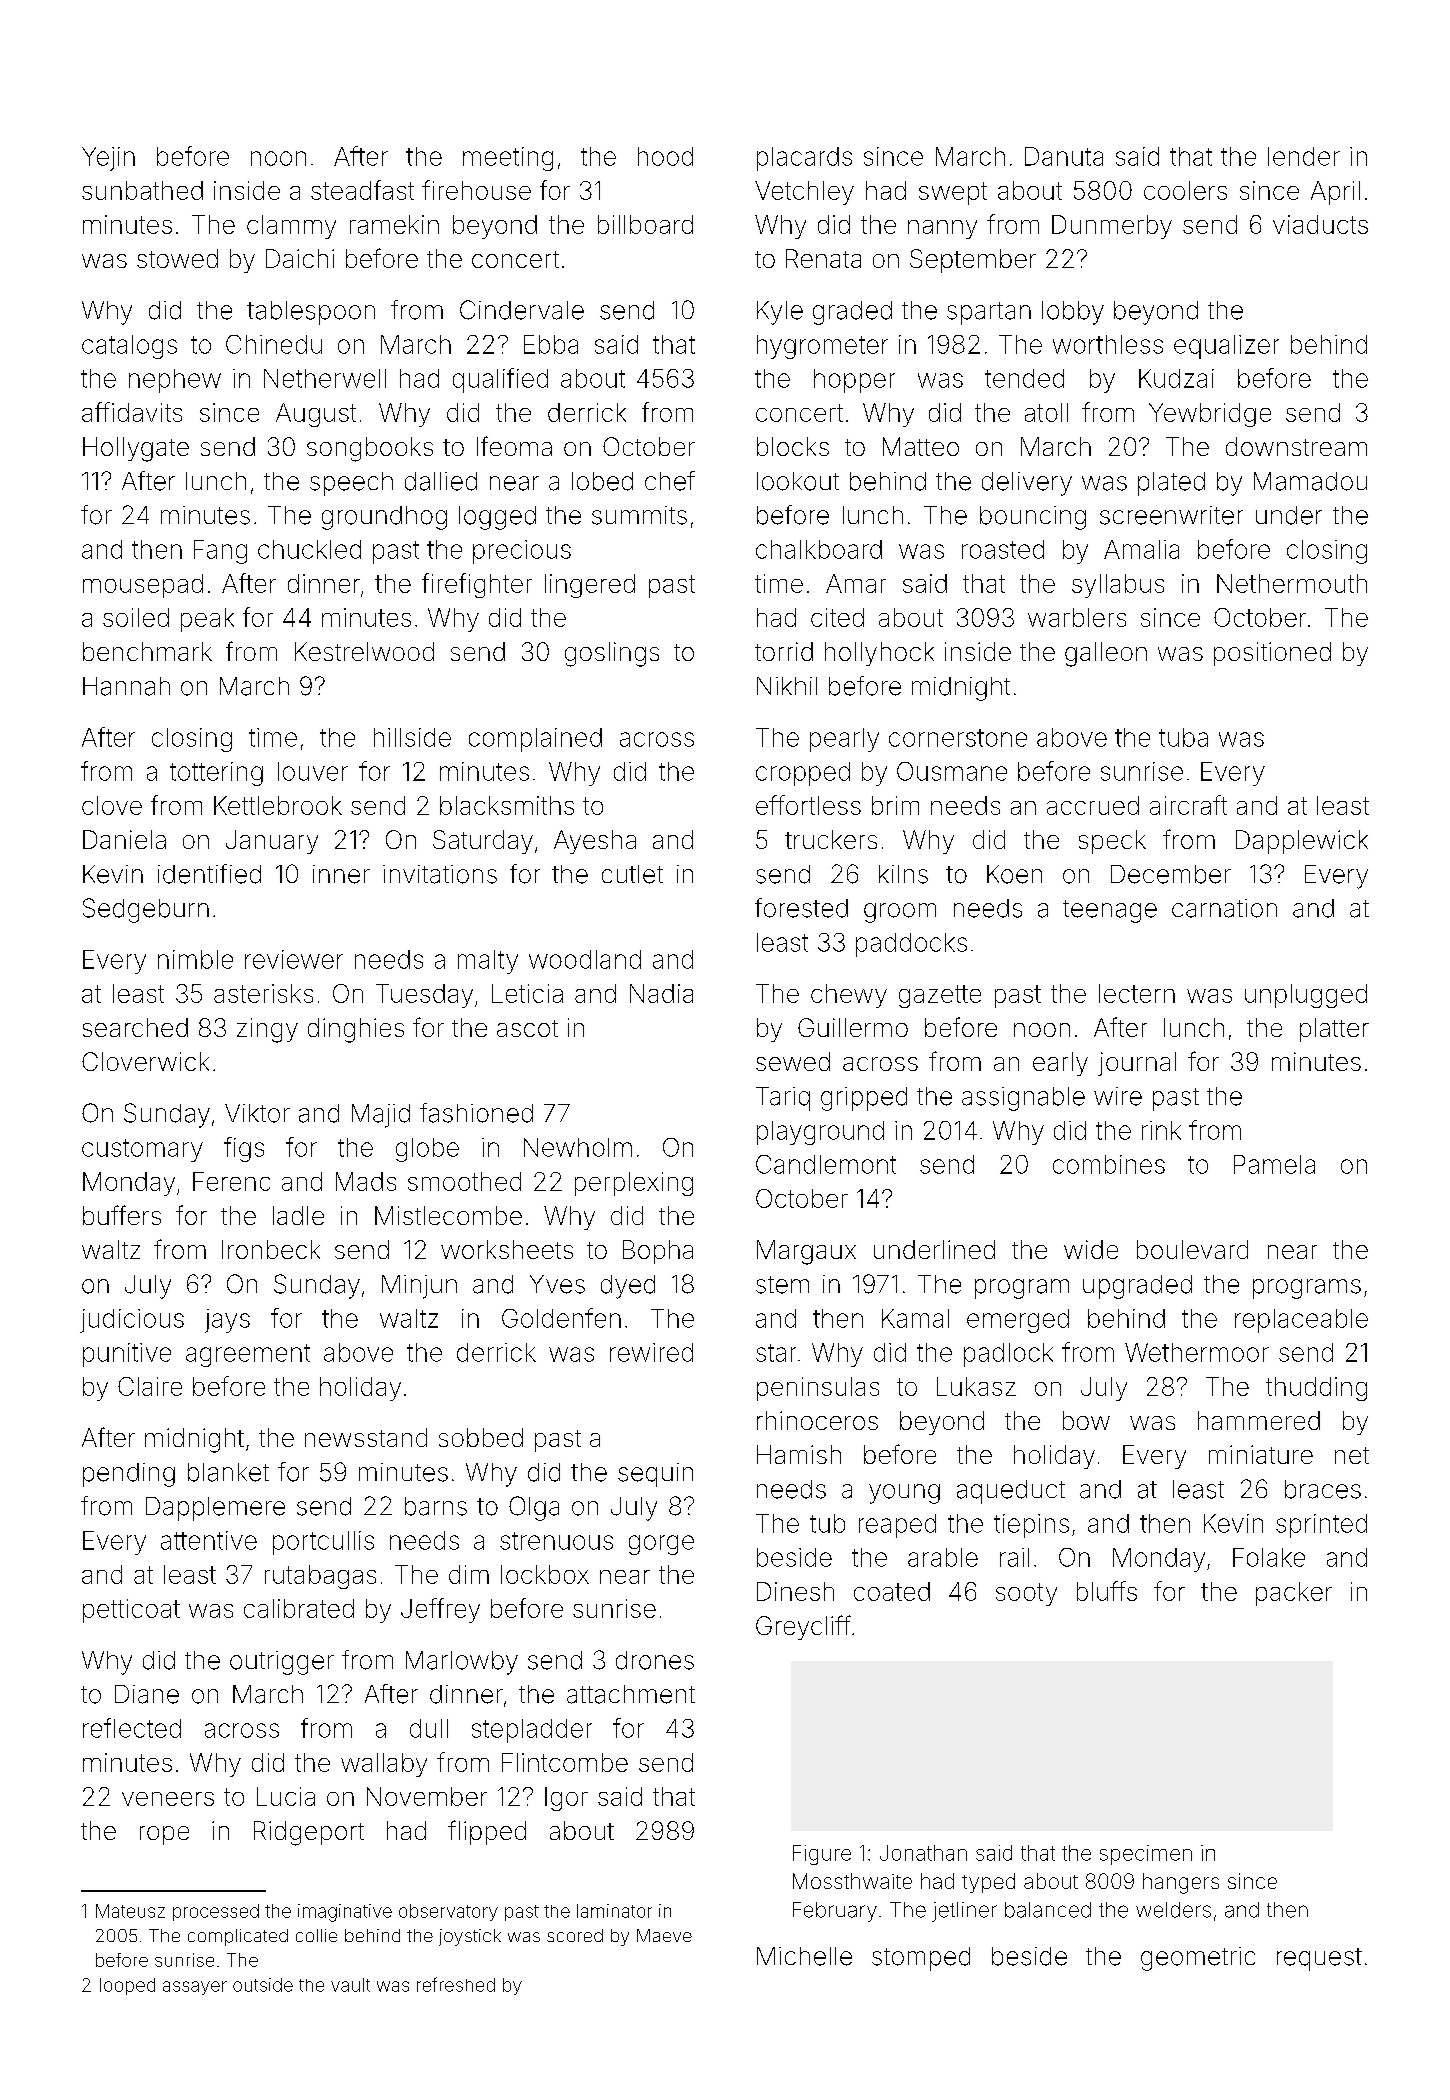 The image size is (1450, 2100). I want to click on hood, so click(665, 156).
